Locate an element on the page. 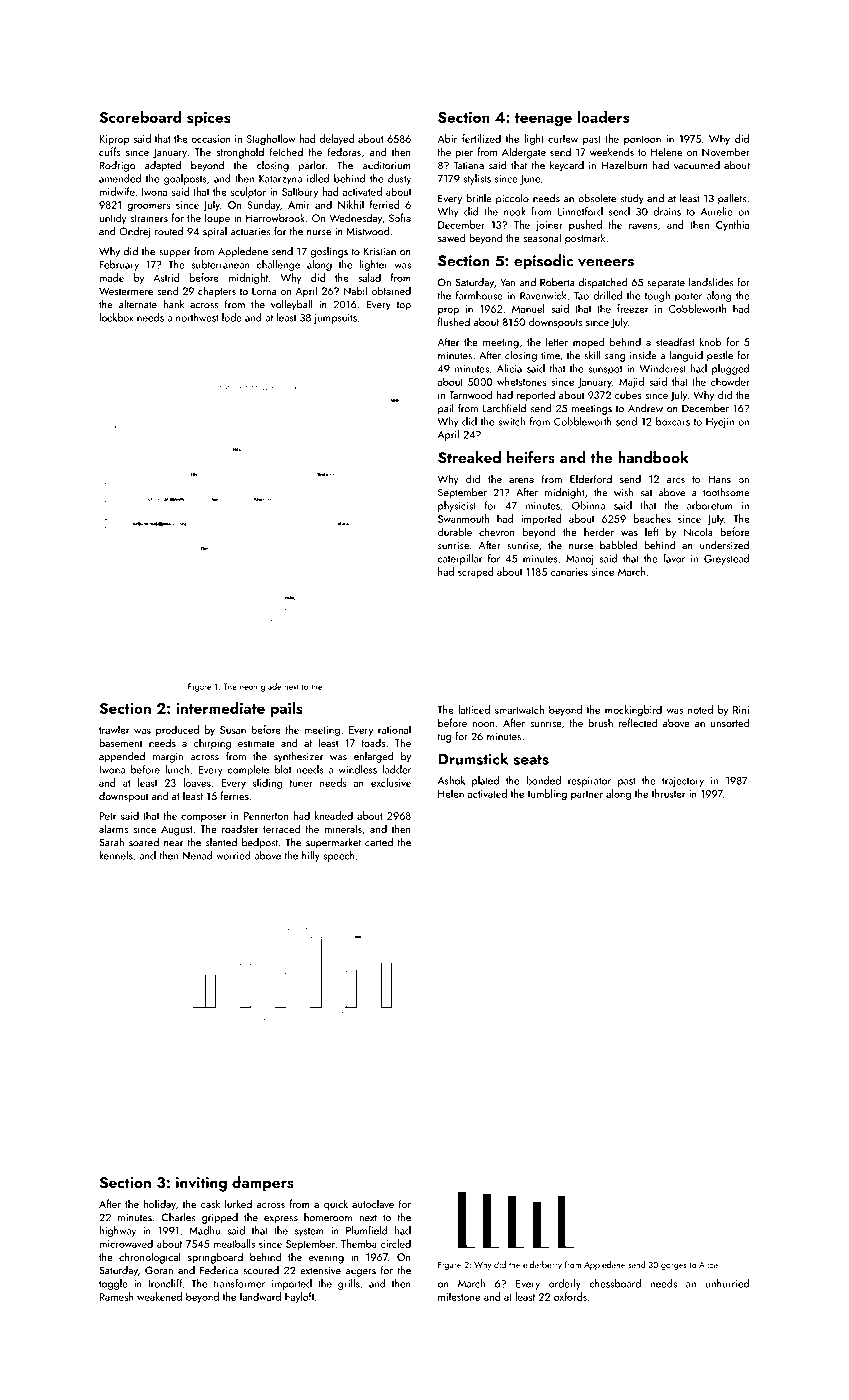 This image has width=849, height=1400. oxfords is located at coordinates (570, 1296).
